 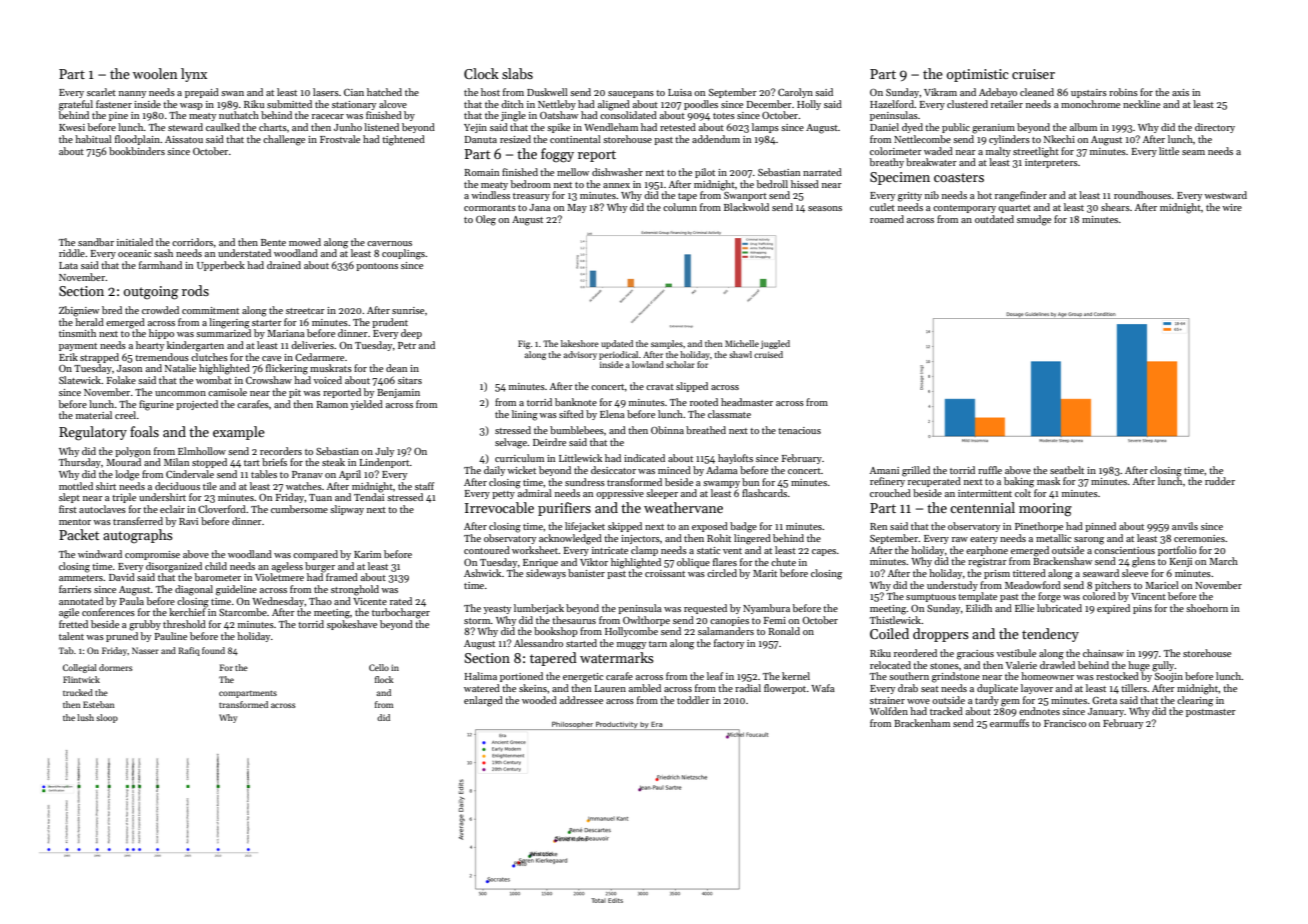 I want to click on monochrome, so click(x=1090, y=104).
